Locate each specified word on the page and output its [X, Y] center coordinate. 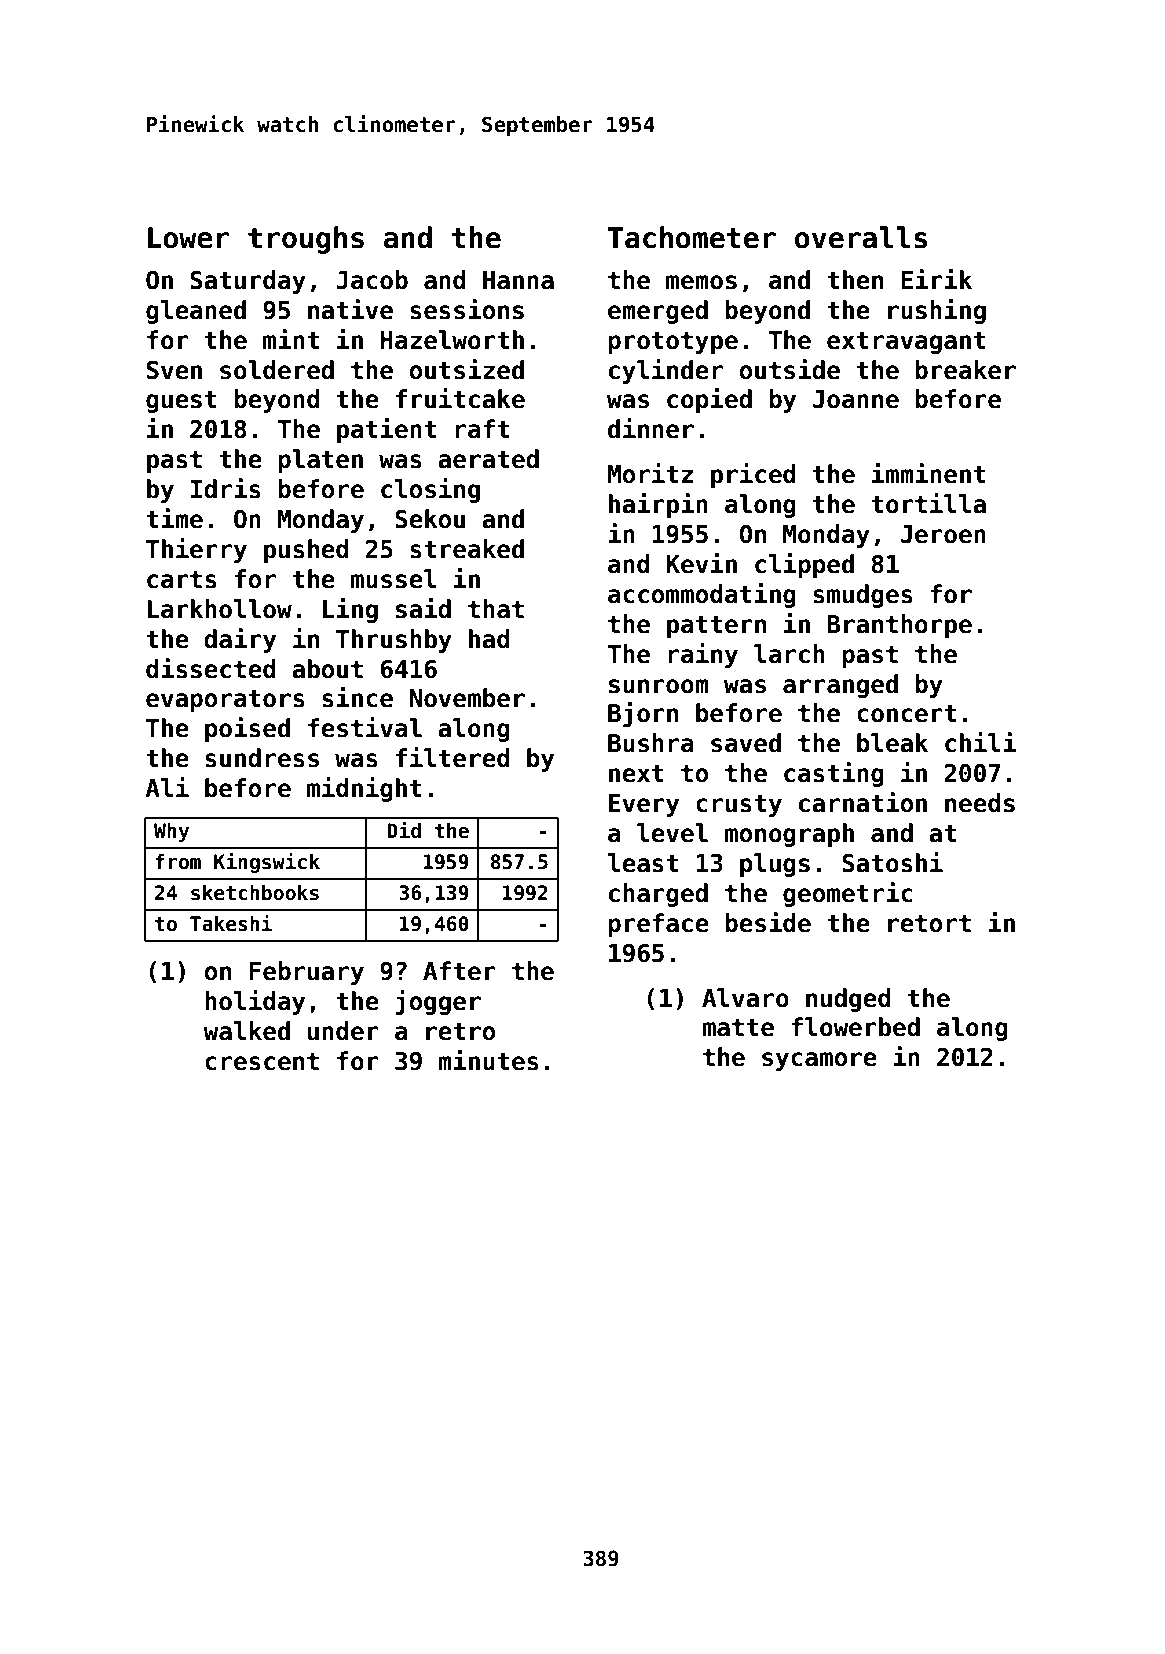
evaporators [225, 701]
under [343, 1031]
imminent [929, 473]
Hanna [518, 280]
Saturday [248, 282]
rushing [937, 311]
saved [746, 743]
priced [753, 475]
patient [386, 430]
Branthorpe [899, 626]
